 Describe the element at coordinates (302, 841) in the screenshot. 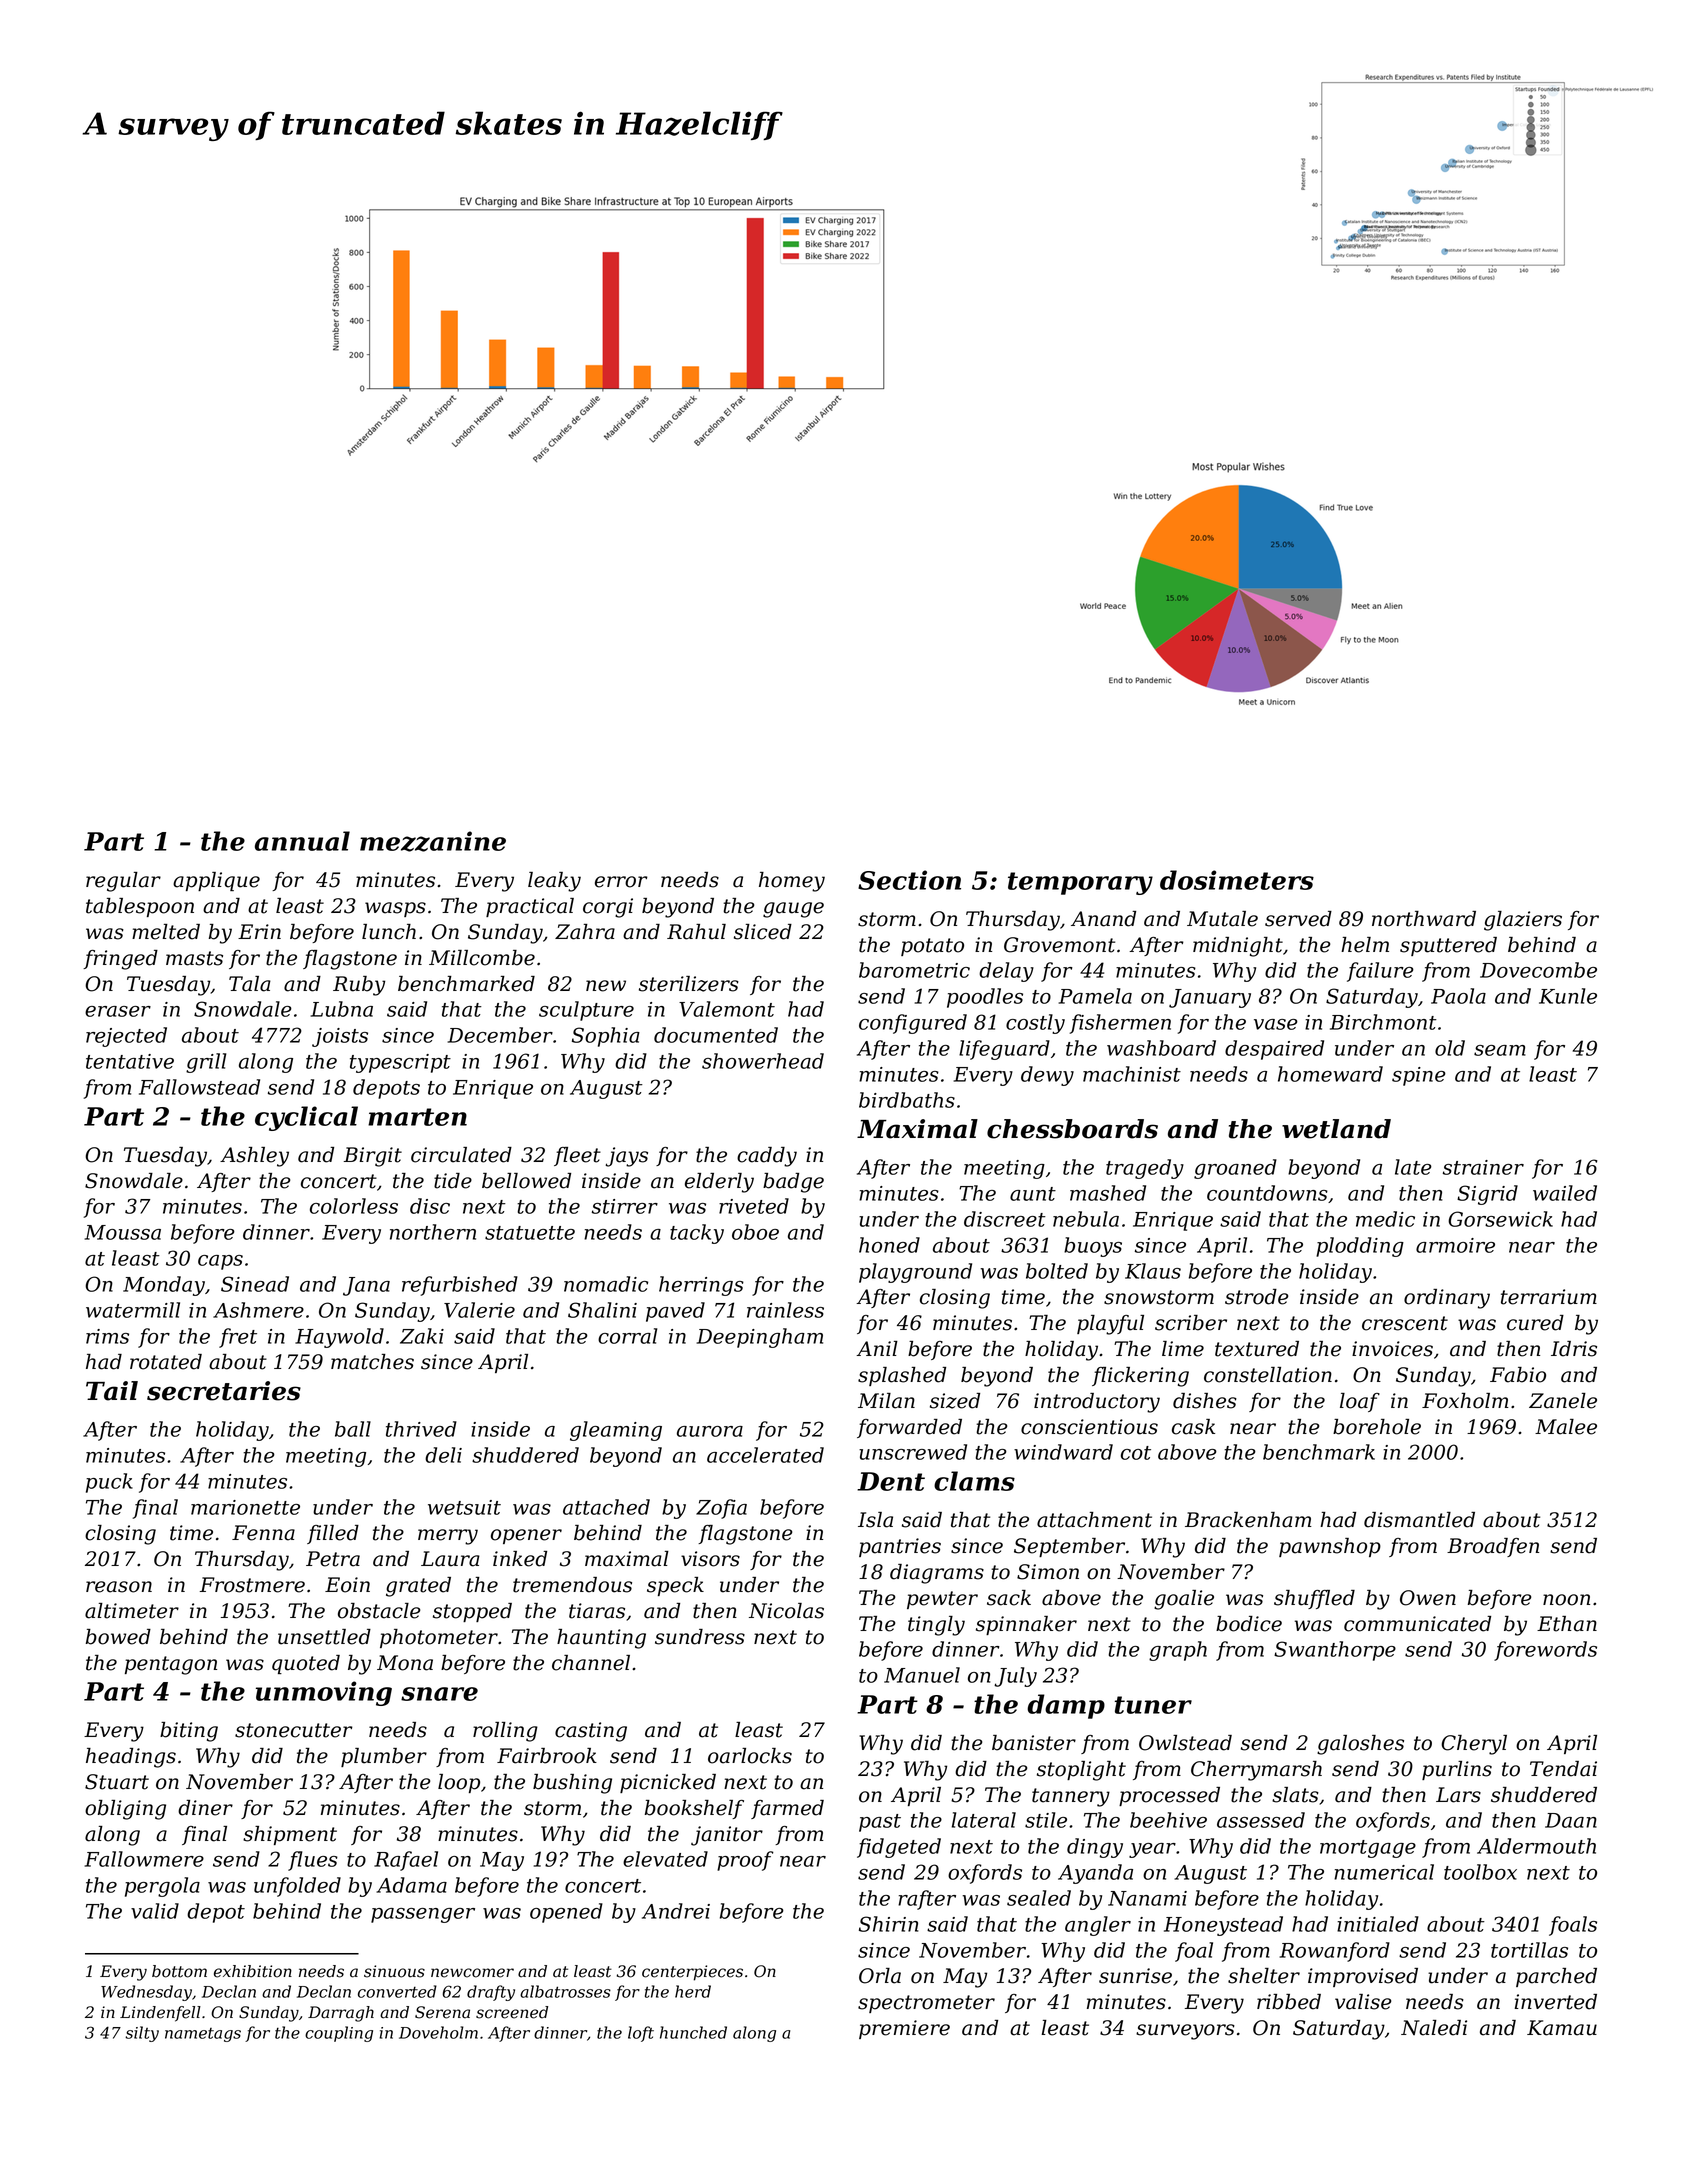

I see `annual` at that location.
